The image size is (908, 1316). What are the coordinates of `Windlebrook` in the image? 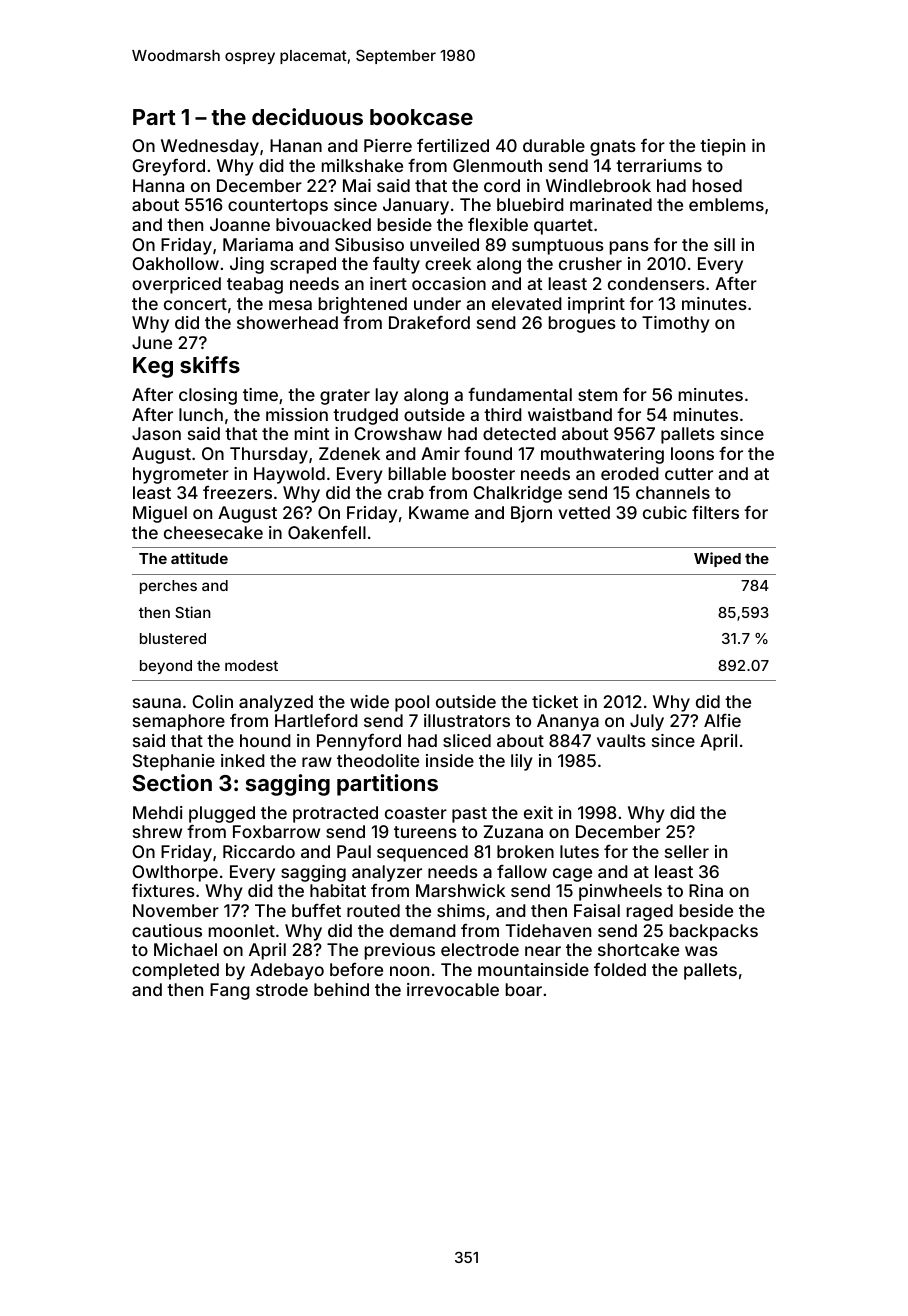 It's located at (598, 185).
